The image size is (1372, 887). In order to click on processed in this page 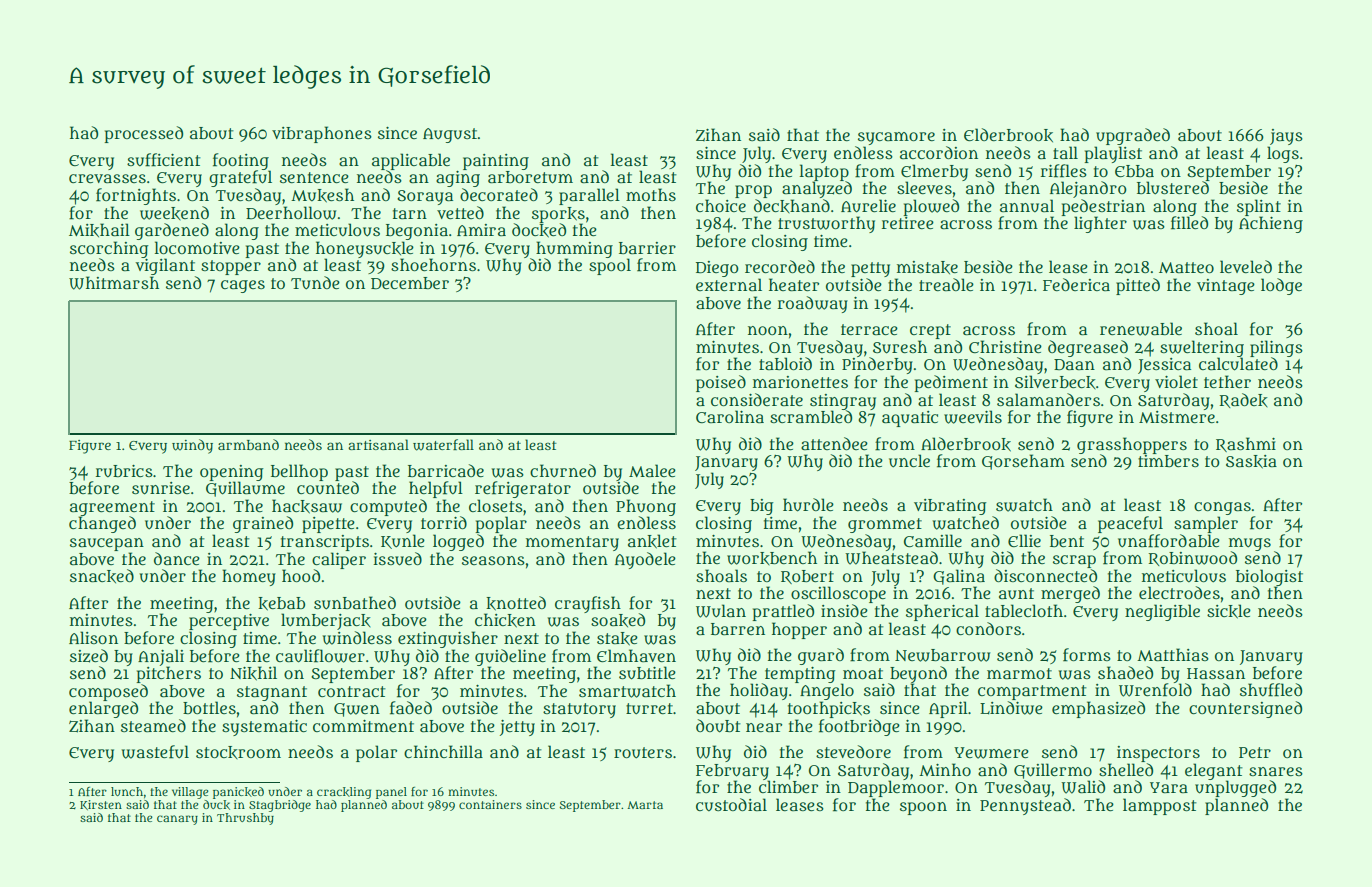, I will do `click(144, 134)`.
